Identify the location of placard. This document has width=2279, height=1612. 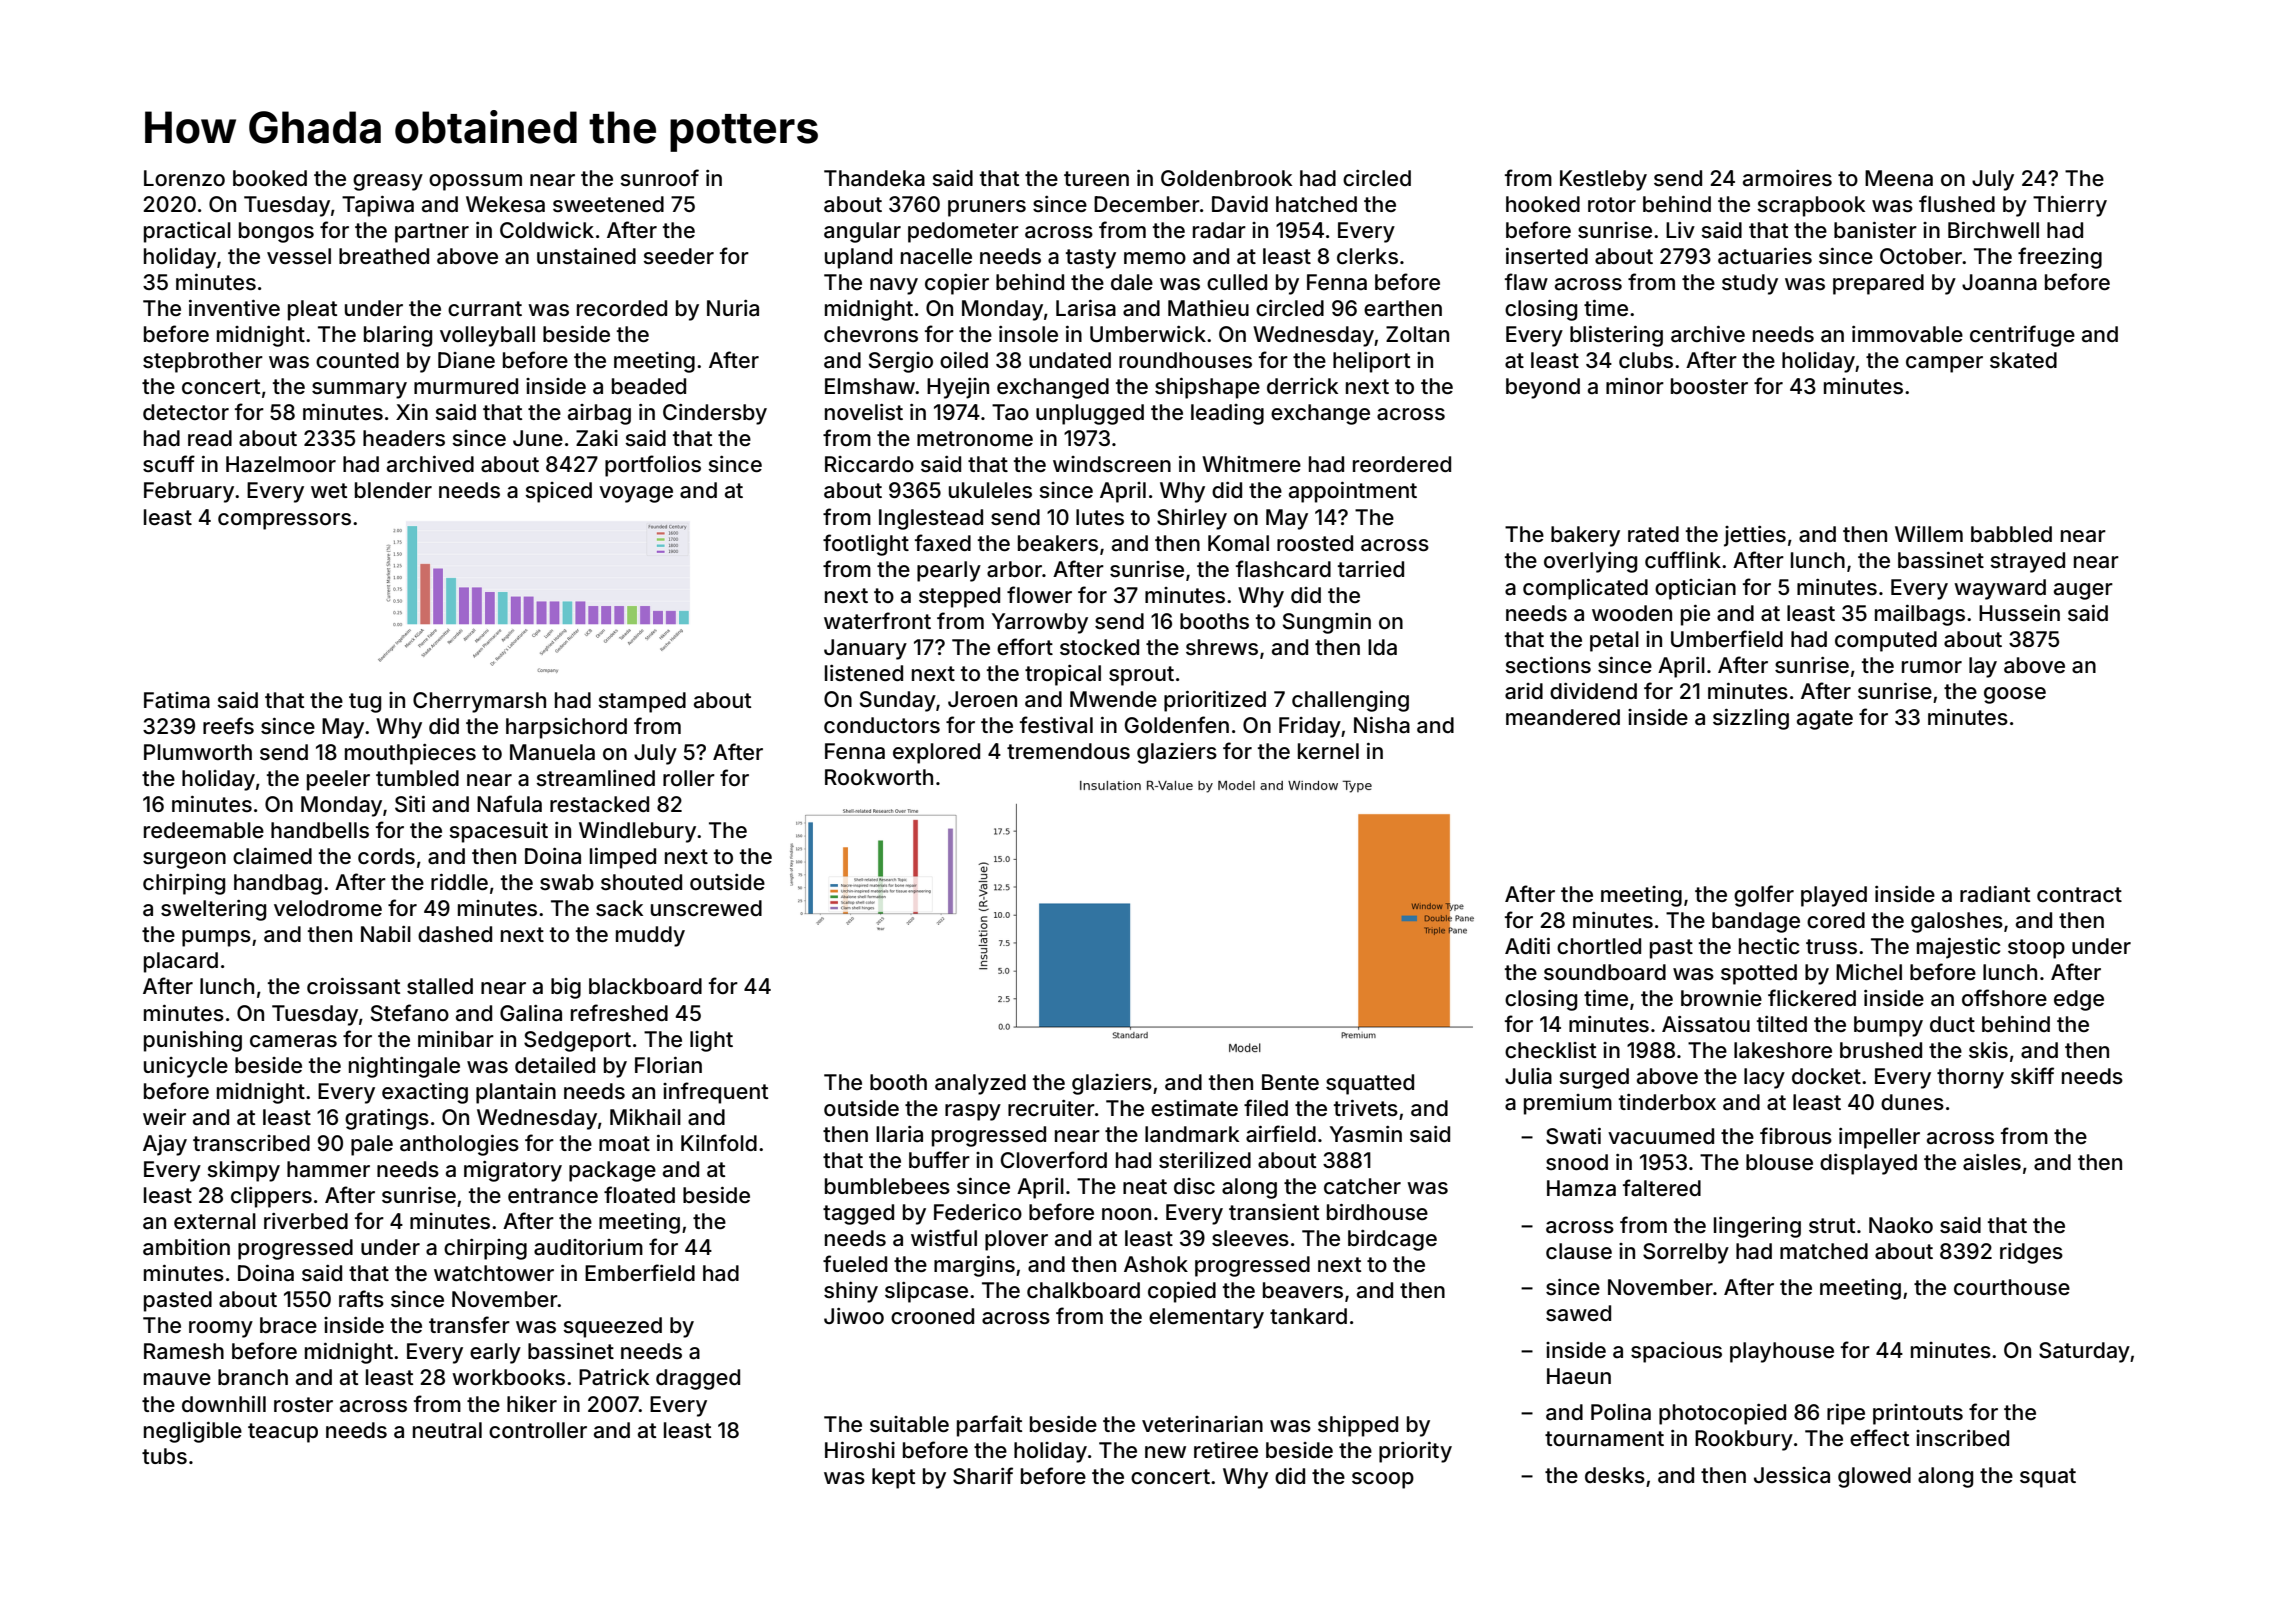
(181, 962).
